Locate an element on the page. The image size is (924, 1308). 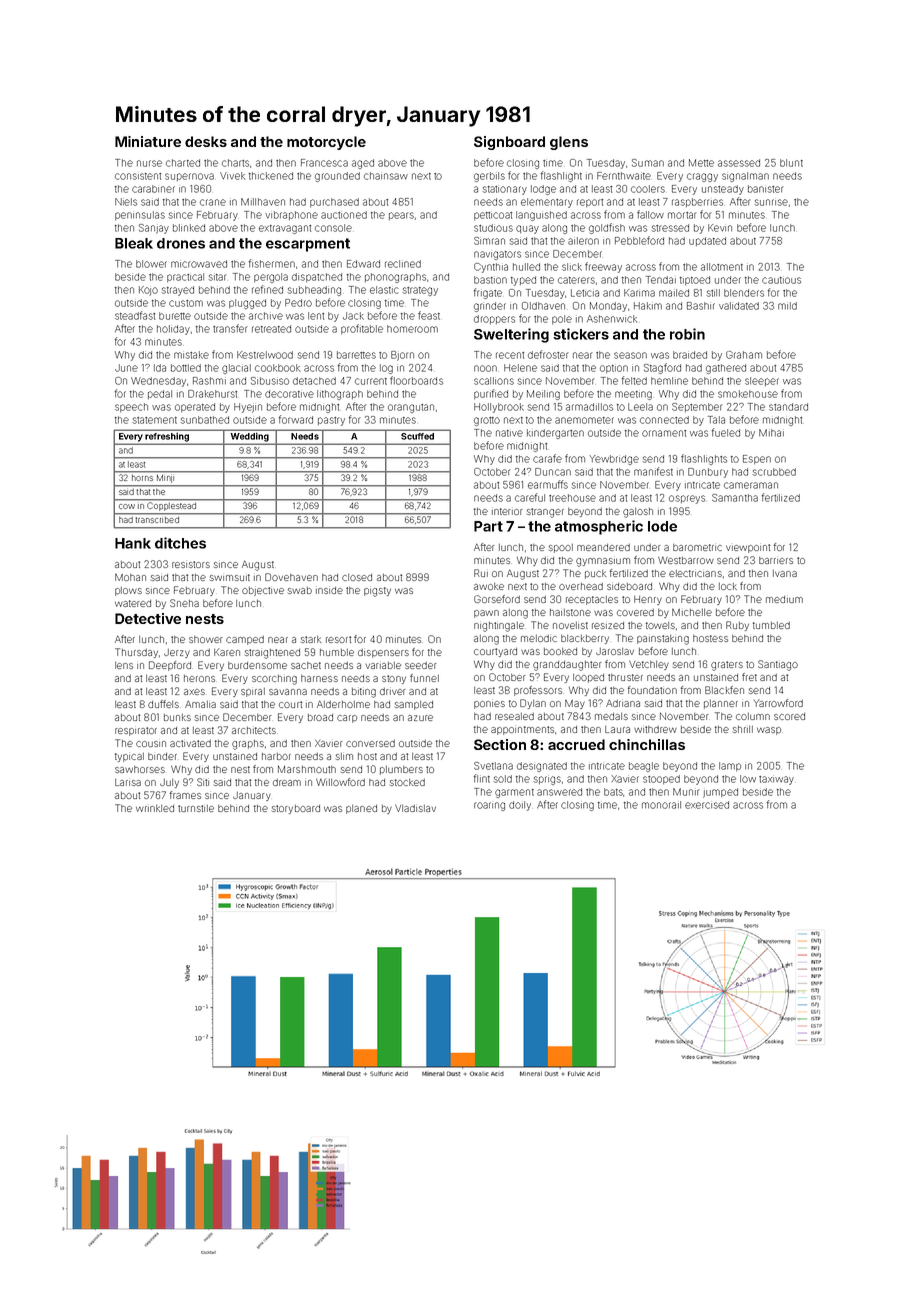
holiday is located at coordinates (173, 330).
